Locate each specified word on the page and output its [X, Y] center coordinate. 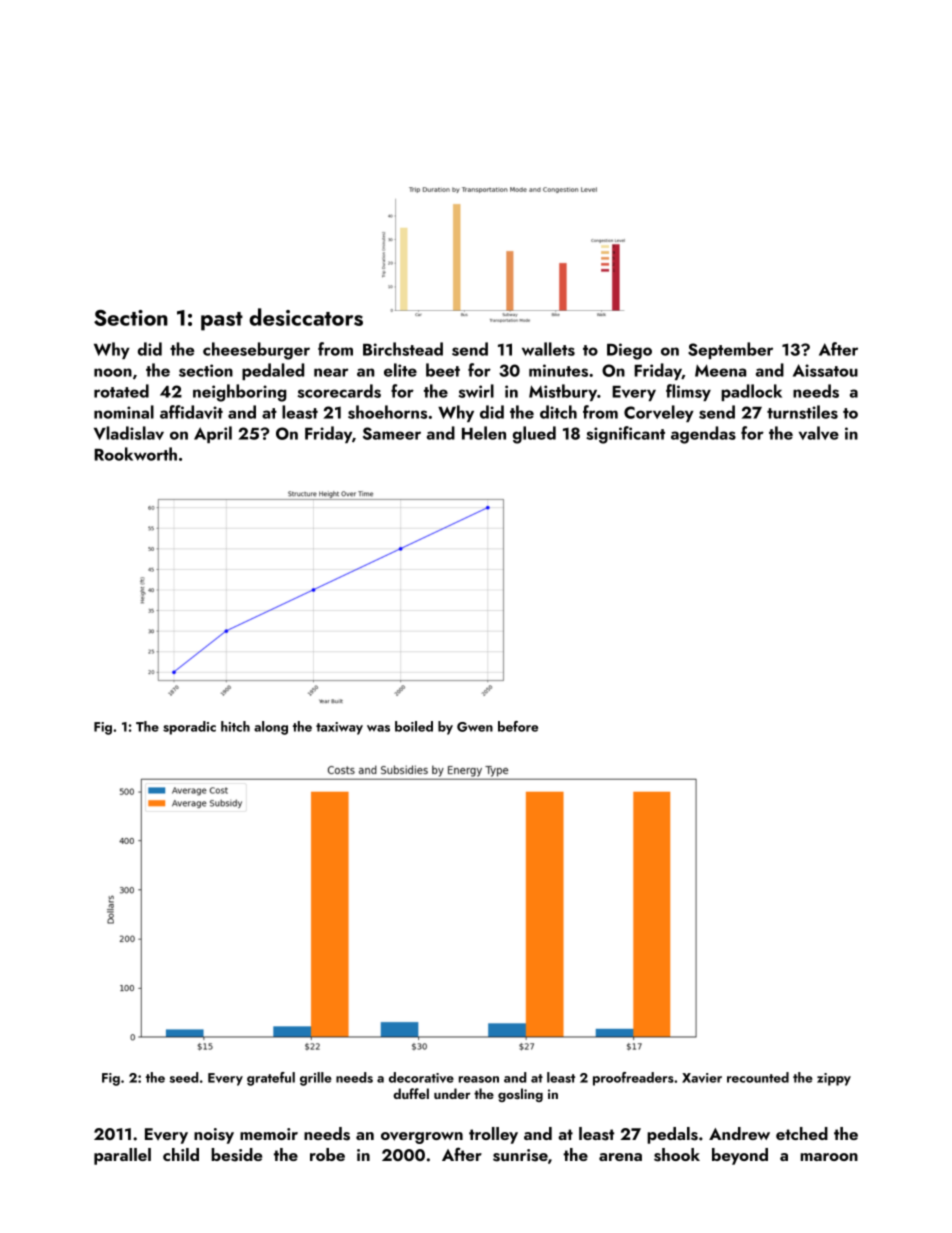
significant [625, 435]
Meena [720, 370]
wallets [548, 349]
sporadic [189, 728]
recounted [758, 1077]
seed [184, 1077]
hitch [235, 726]
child [181, 1154]
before [518, 726]
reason [479, 1079]
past [222, 321]
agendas [703, 435]
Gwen [475, 727]
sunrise [520, 1155]
